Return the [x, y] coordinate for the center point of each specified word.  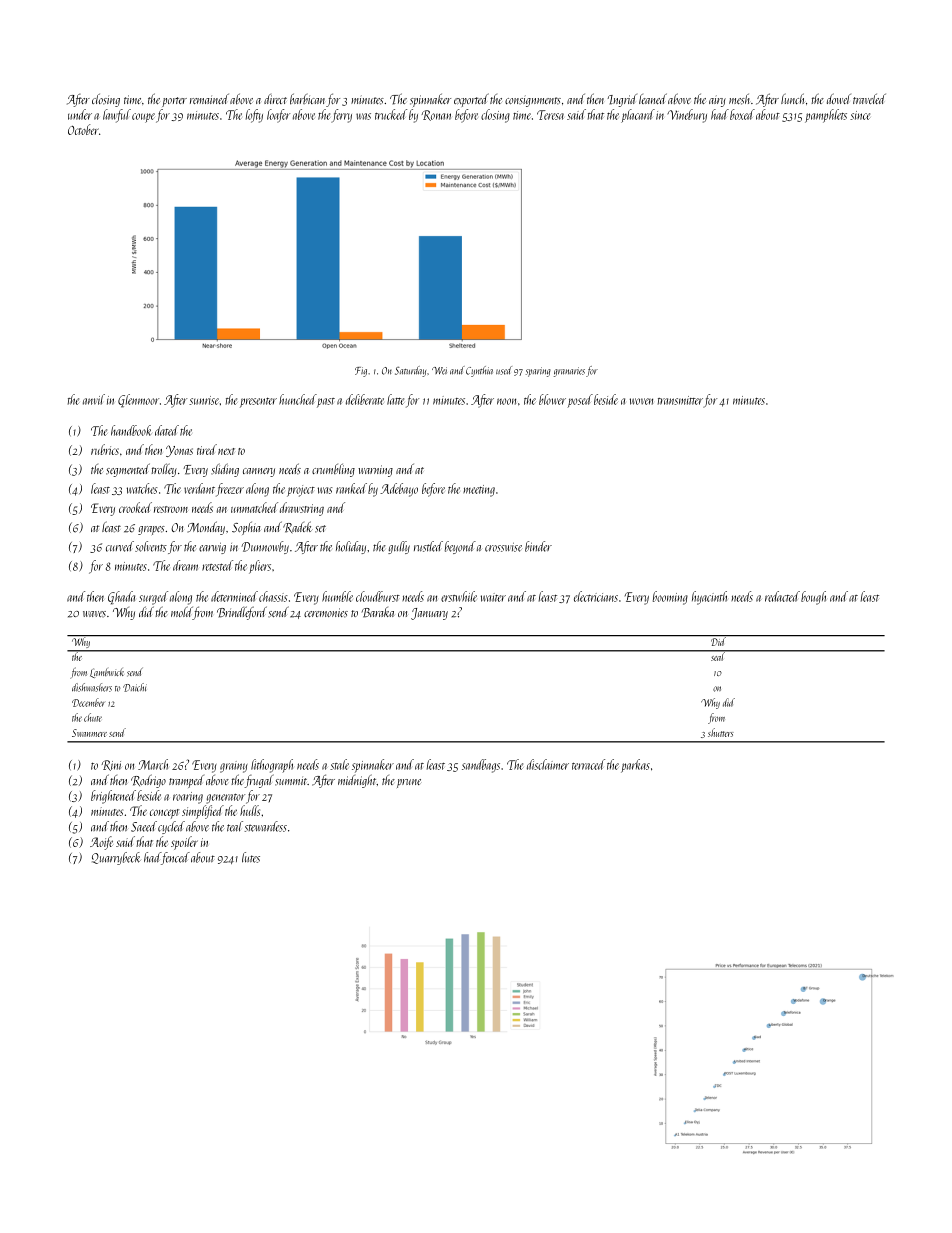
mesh [739, 99]
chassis [273, 596]
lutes [251, 857]
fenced [175, 858]
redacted [782, 596]
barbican [307, 99]
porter [174, 102]
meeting [479, 491]
